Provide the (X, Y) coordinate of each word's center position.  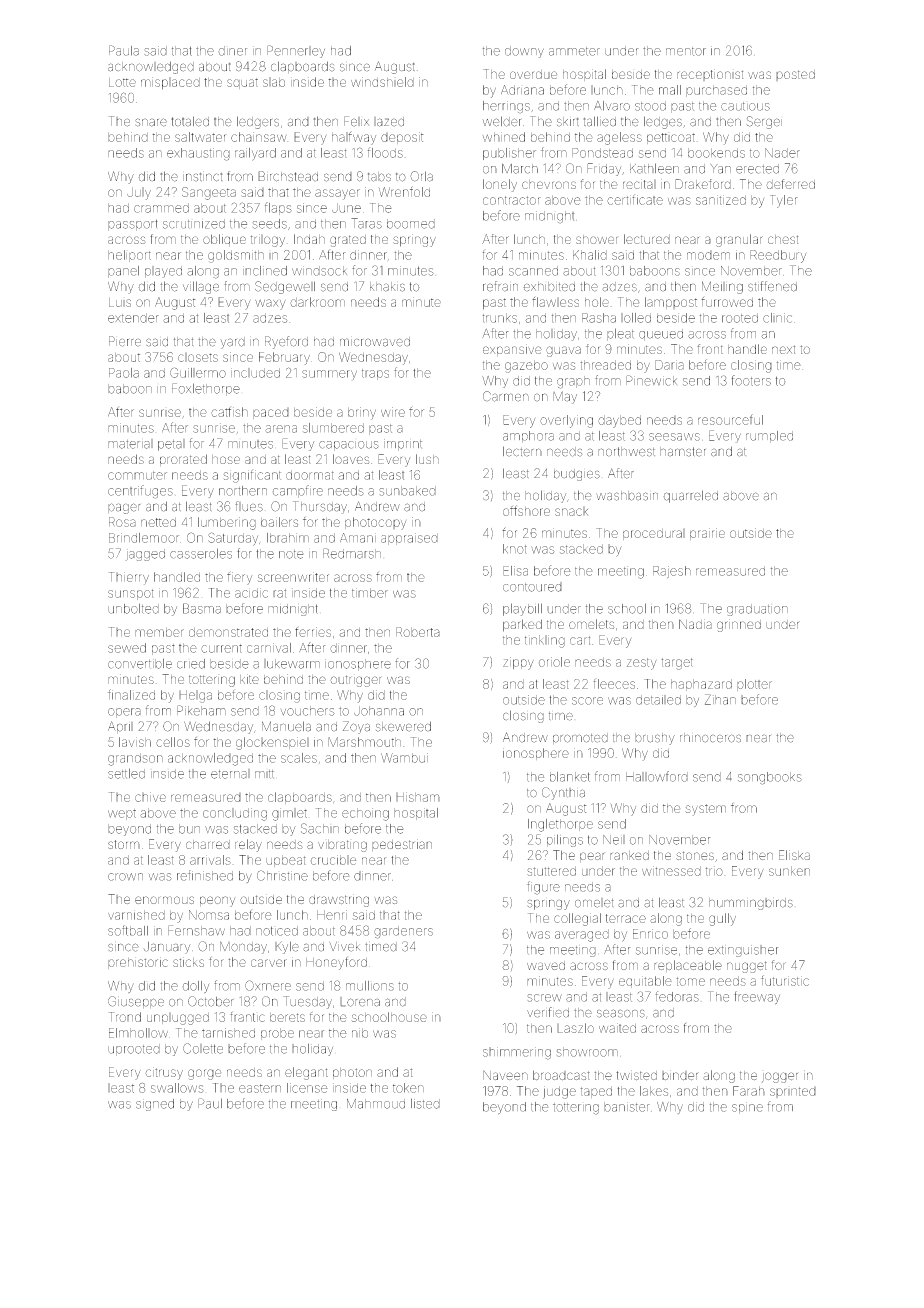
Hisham (418, 797)
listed (425, 1103)
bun (189, 829)
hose (226, 459)
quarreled (690, 496)
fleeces (614, 684)
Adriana (522, 90)
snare (151, 122)
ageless (619, 138)
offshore (526, 510)
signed (155, 1105)
